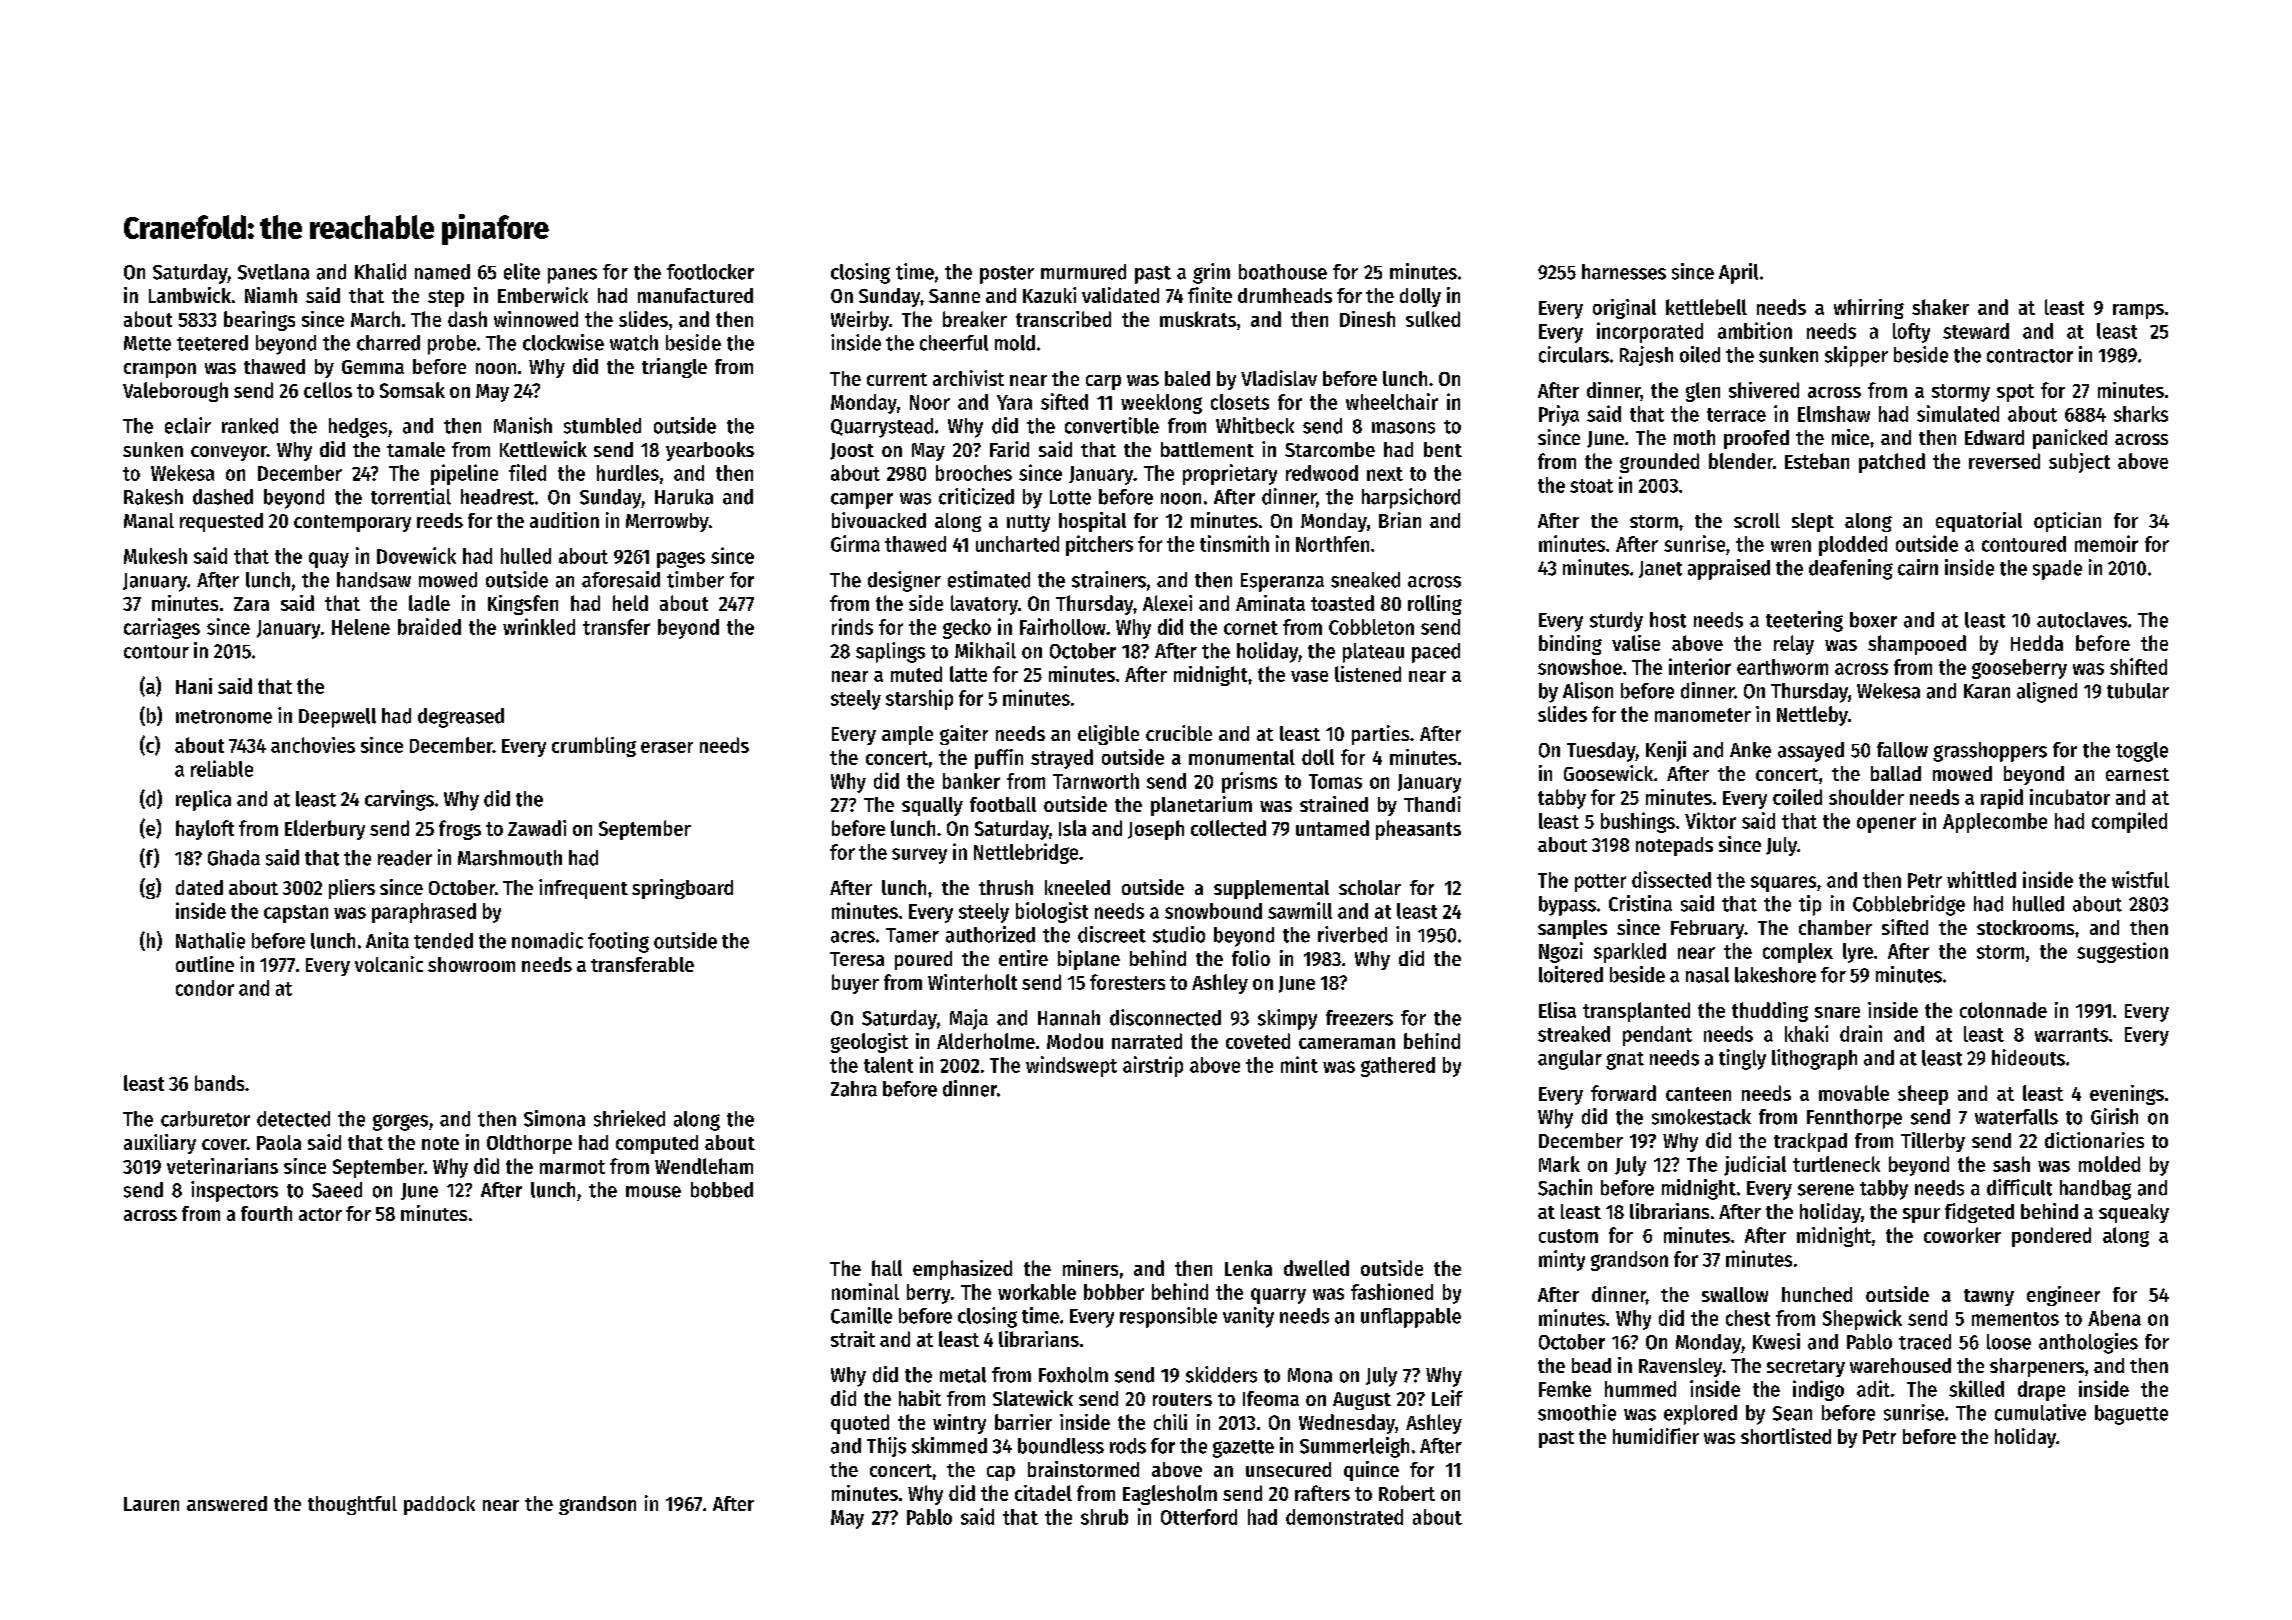  What do you see at coordinates (1344, 1517) in the screenshot?
I see `demonstrated` at bounding box center [1344, 1517].
